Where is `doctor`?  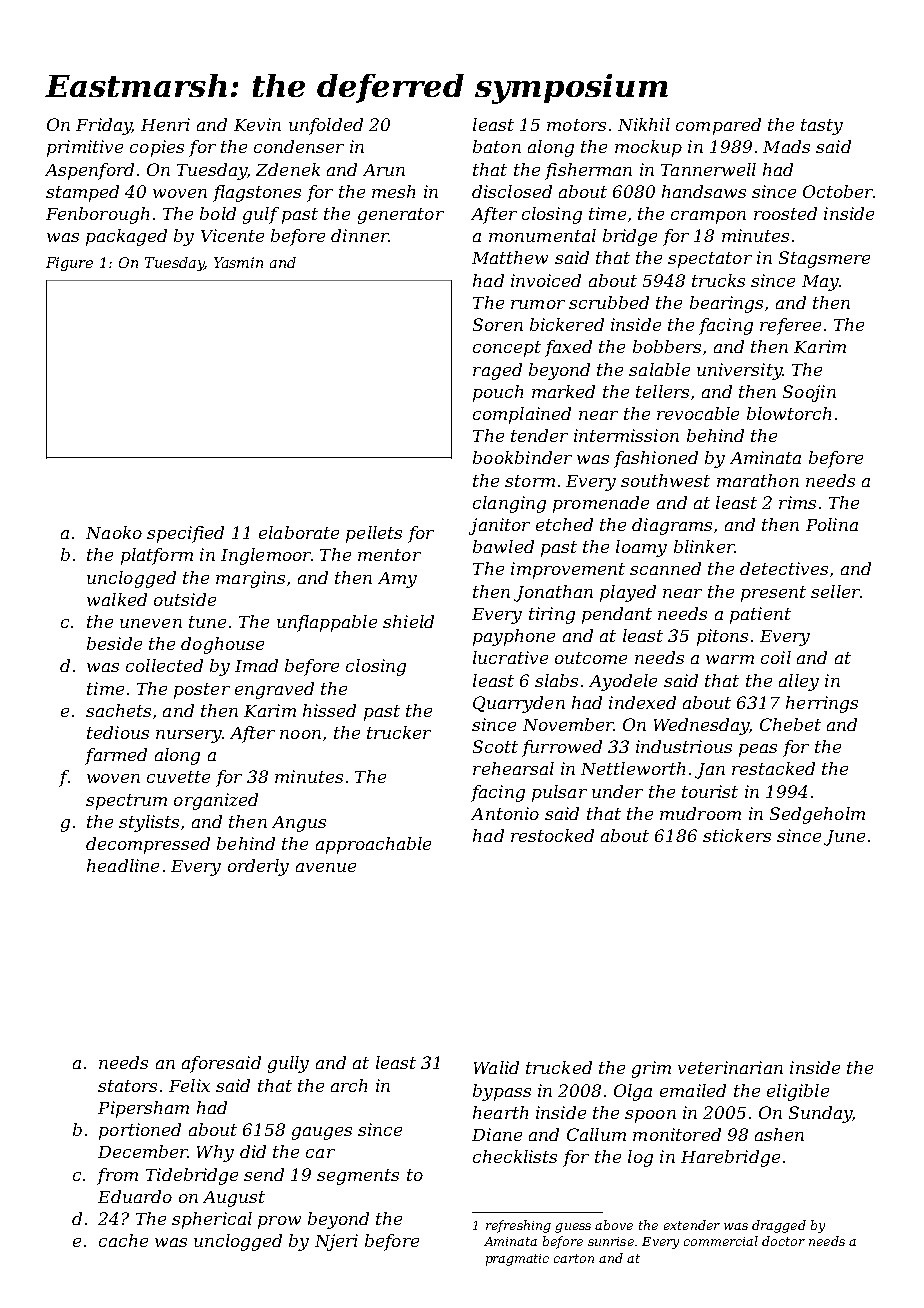
doctor is located at coordinates (783, 1241).
